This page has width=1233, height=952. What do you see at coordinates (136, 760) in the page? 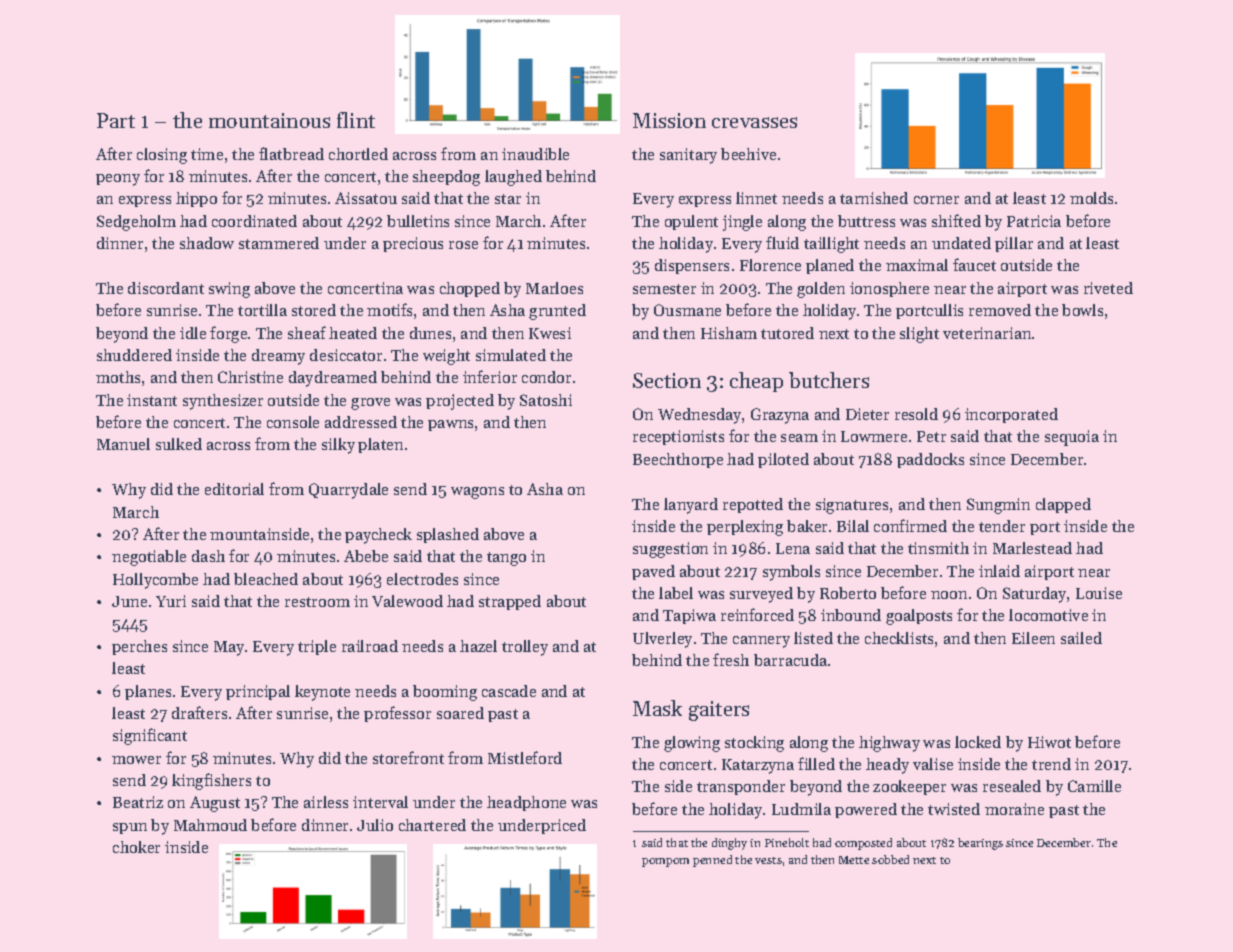
I see `mower` at bounding box center [136, 760].
